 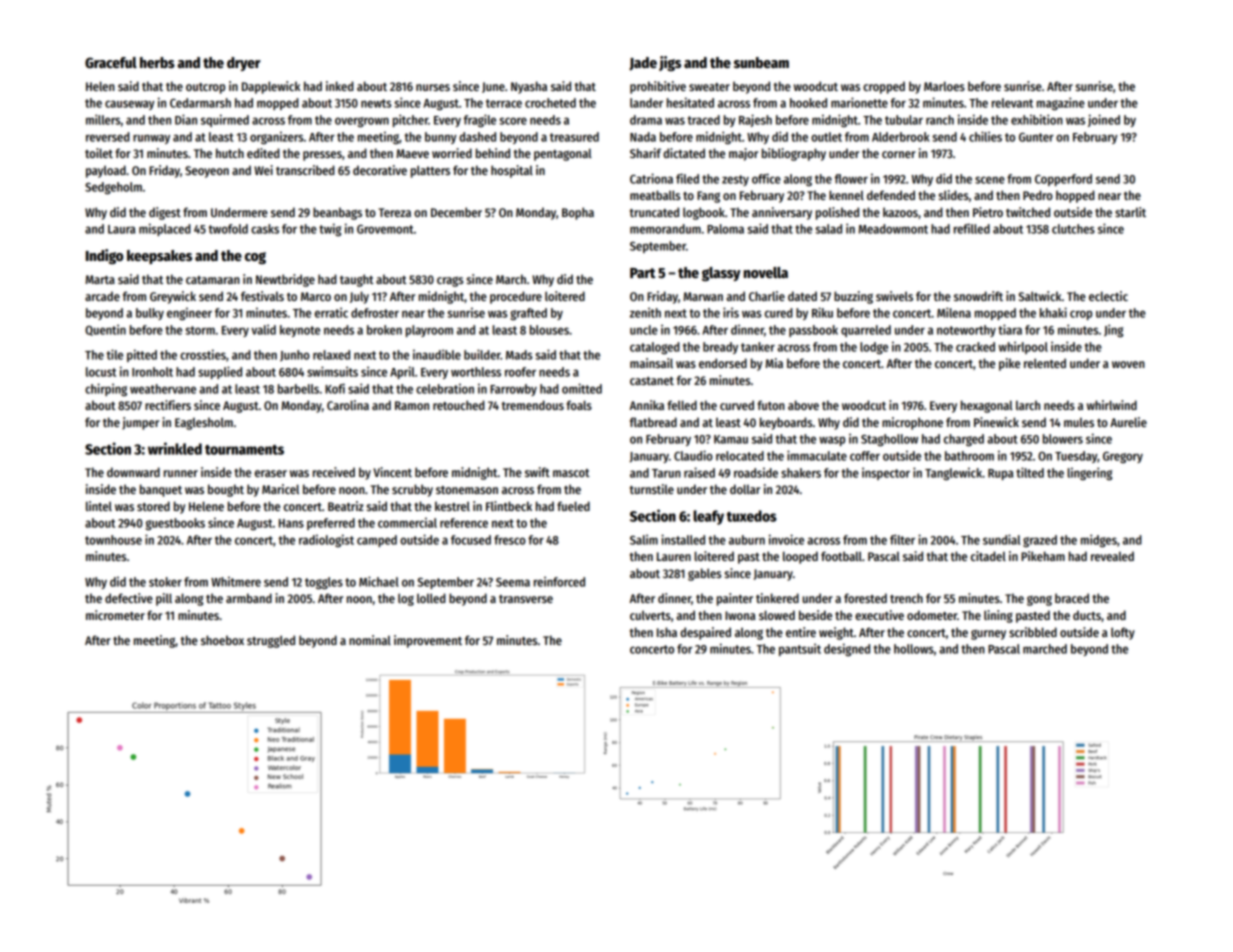 I want to click on Marloes, so click(x=944, y=86).
